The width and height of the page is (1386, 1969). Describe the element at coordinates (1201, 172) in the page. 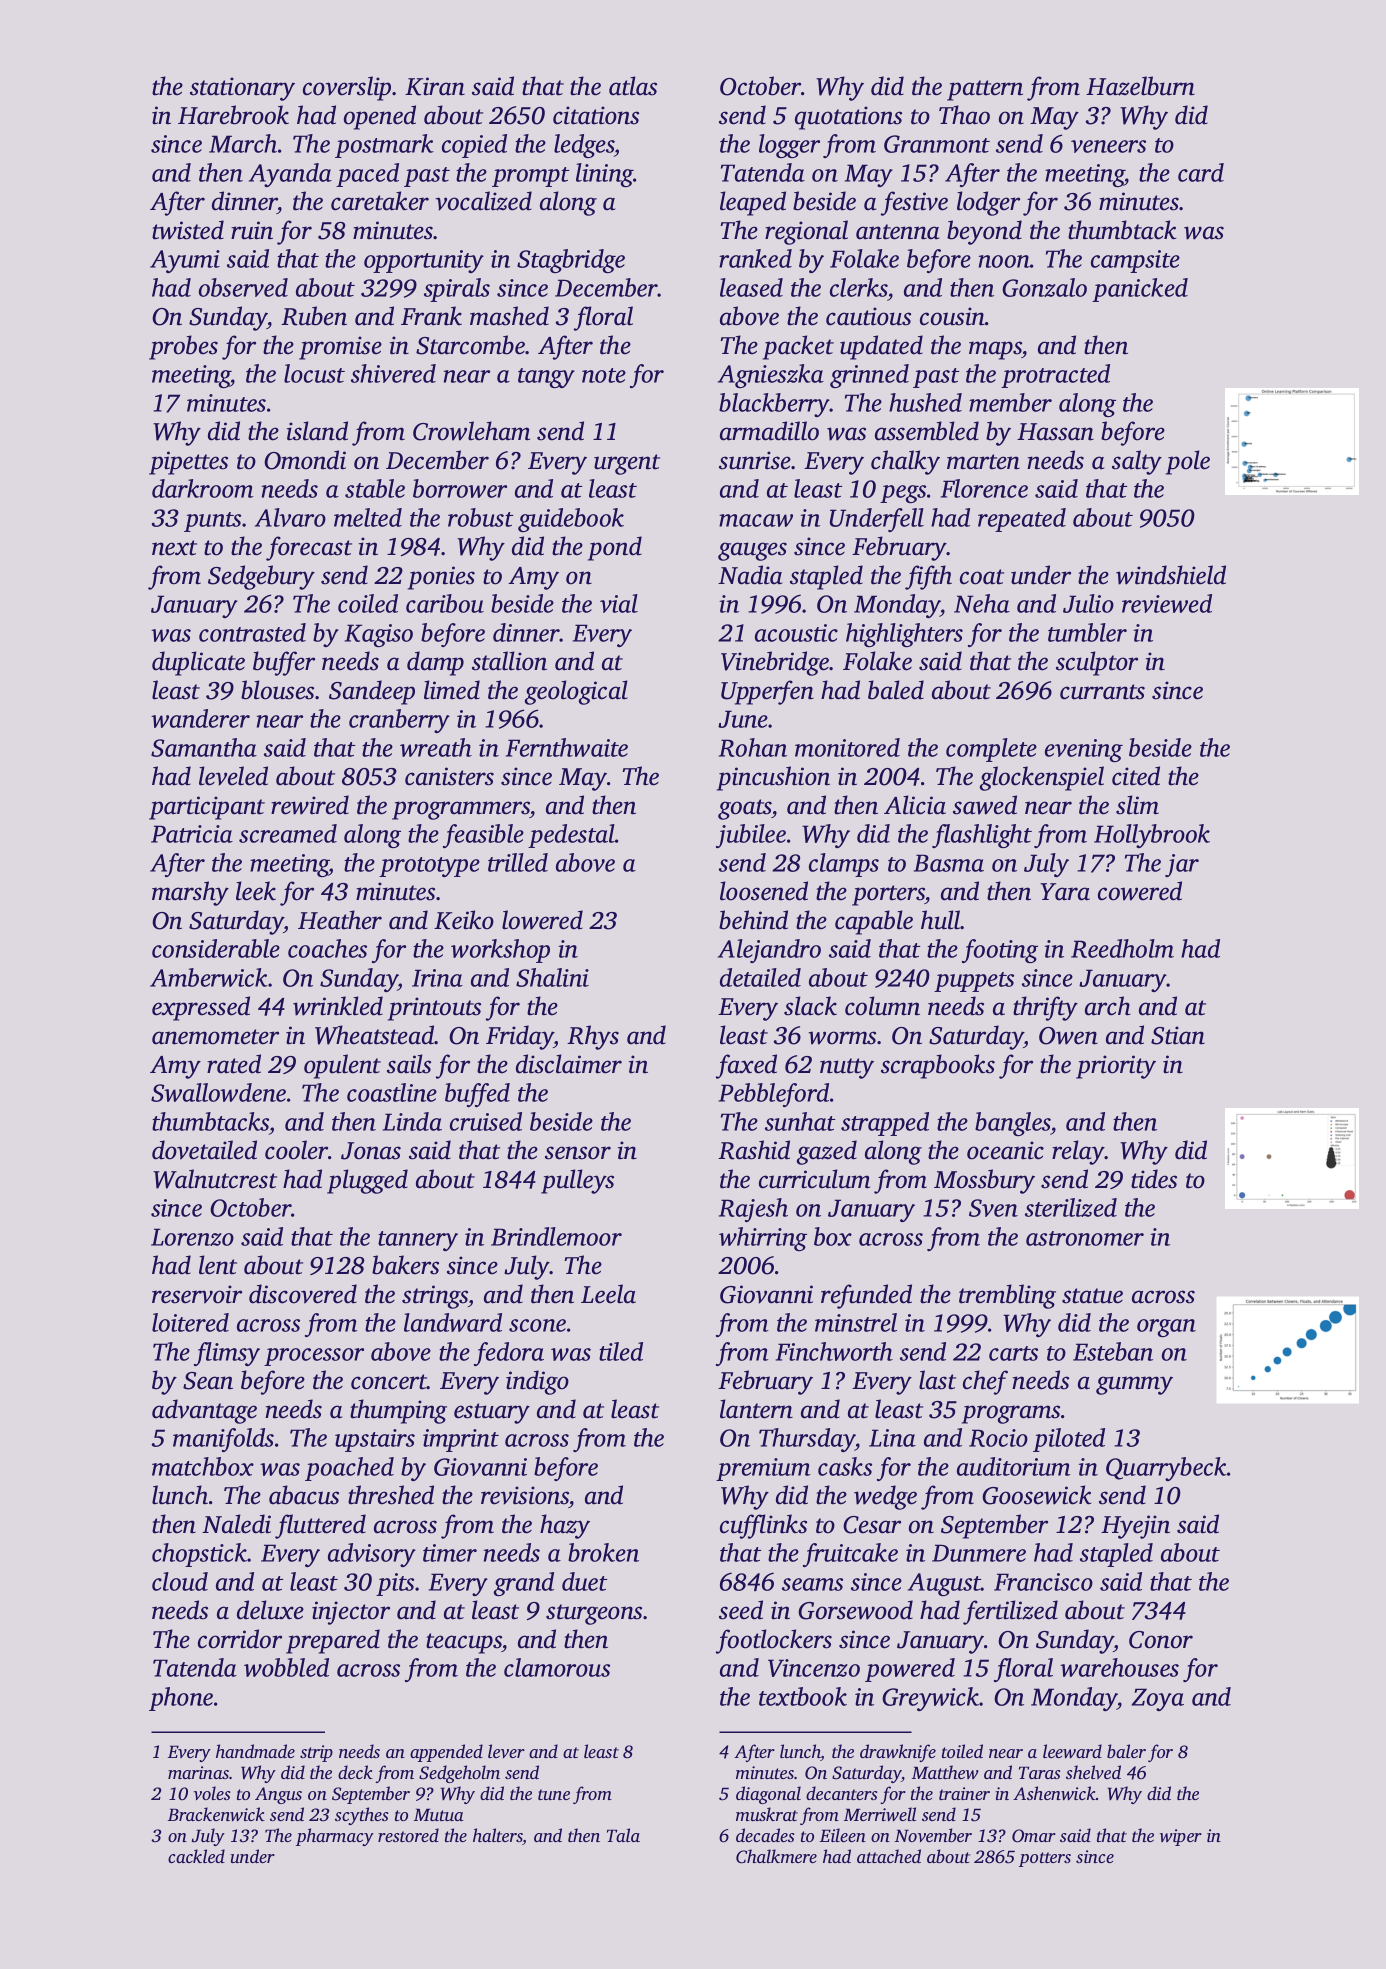

I see `card` at that location.
